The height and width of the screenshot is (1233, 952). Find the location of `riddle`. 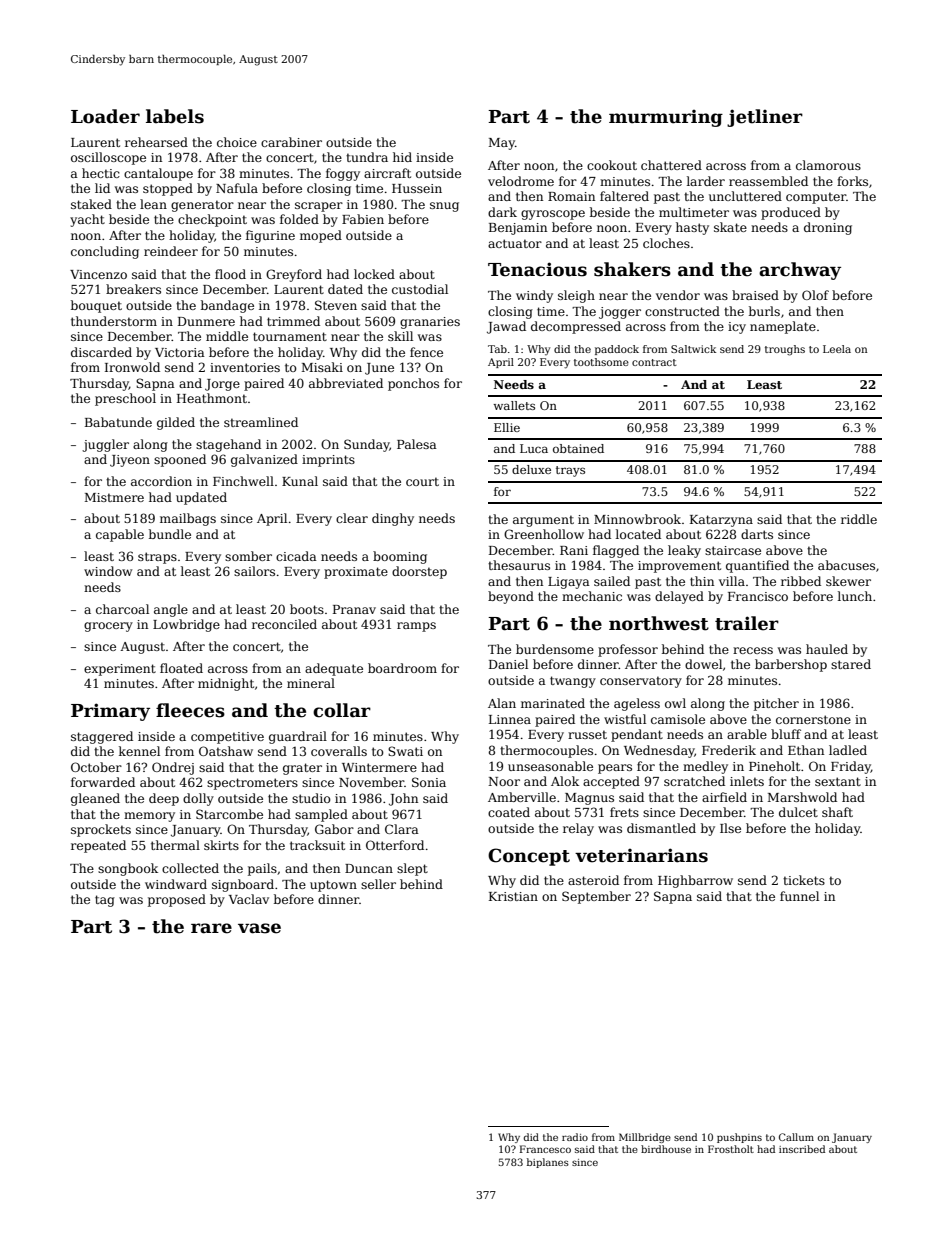

riddle is located at coordinates (859, 519).
